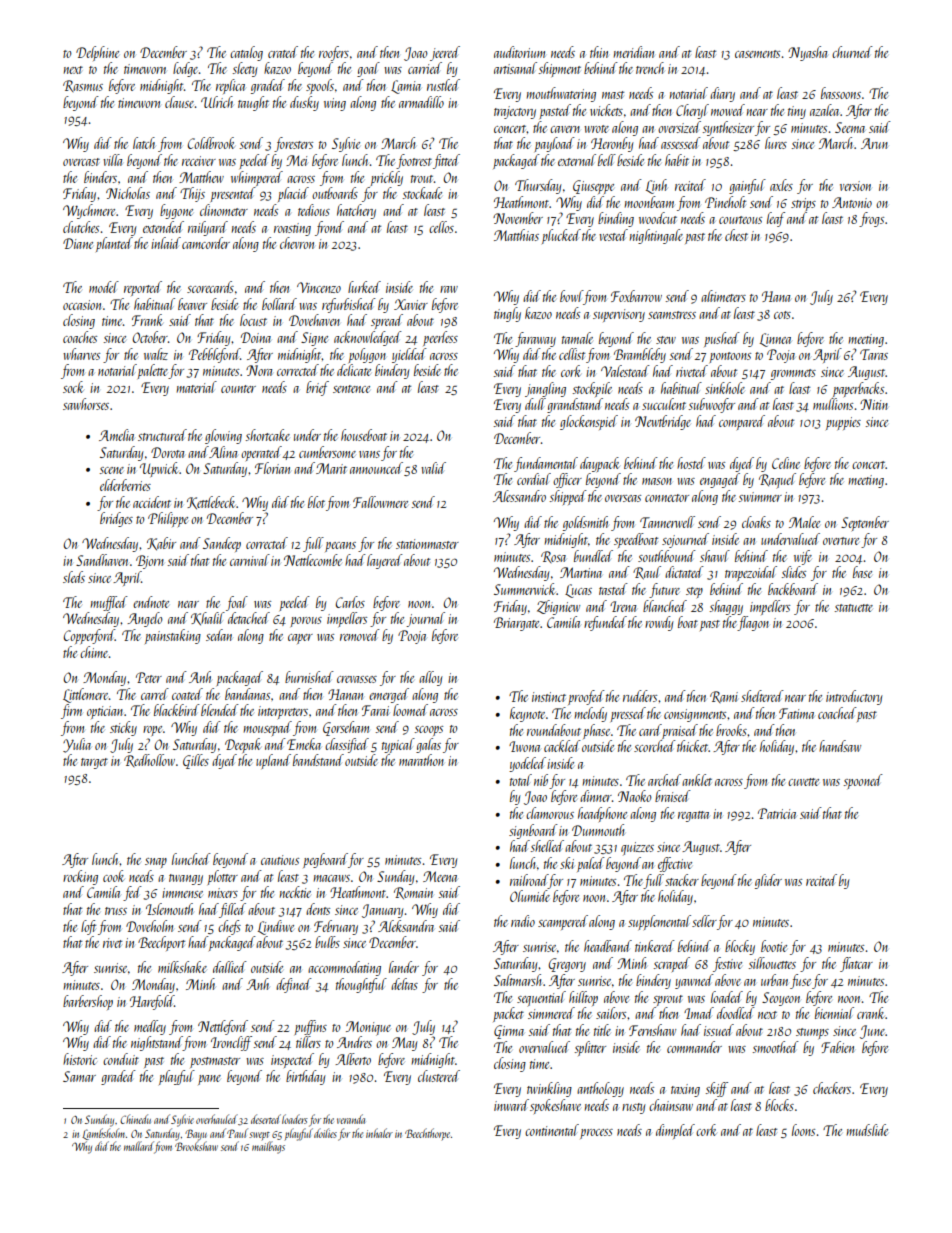  Describe the element at coordinates (742, 422) in the image. I see `compared` at that location.
